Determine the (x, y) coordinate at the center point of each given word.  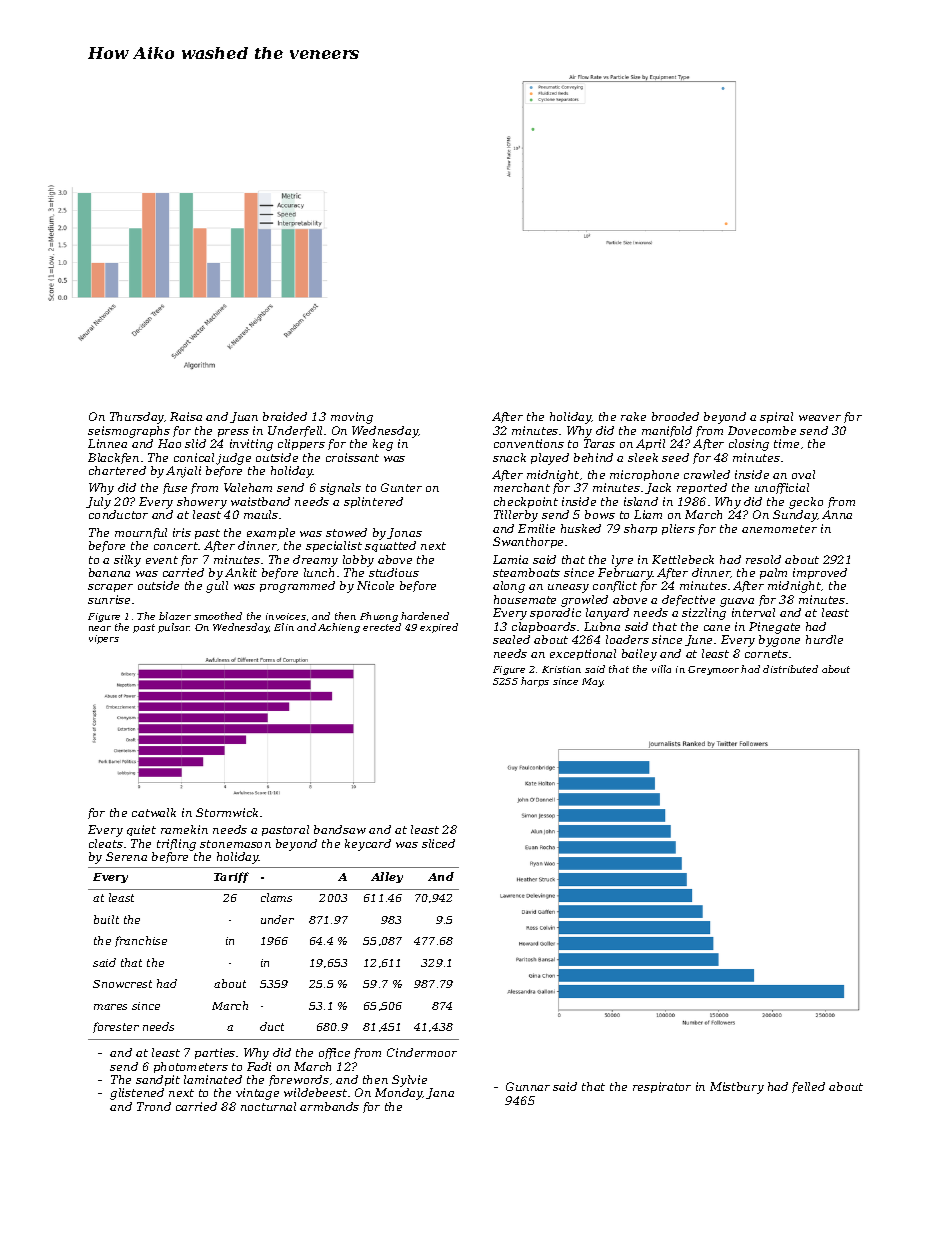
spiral (776, 417)
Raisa (186, 416)
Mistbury (737, 1088)
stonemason (235, 844)
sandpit (158, 1080)
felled (808, 1087)
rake (633, 416)
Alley (387, 877)
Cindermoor (422, 1052)
